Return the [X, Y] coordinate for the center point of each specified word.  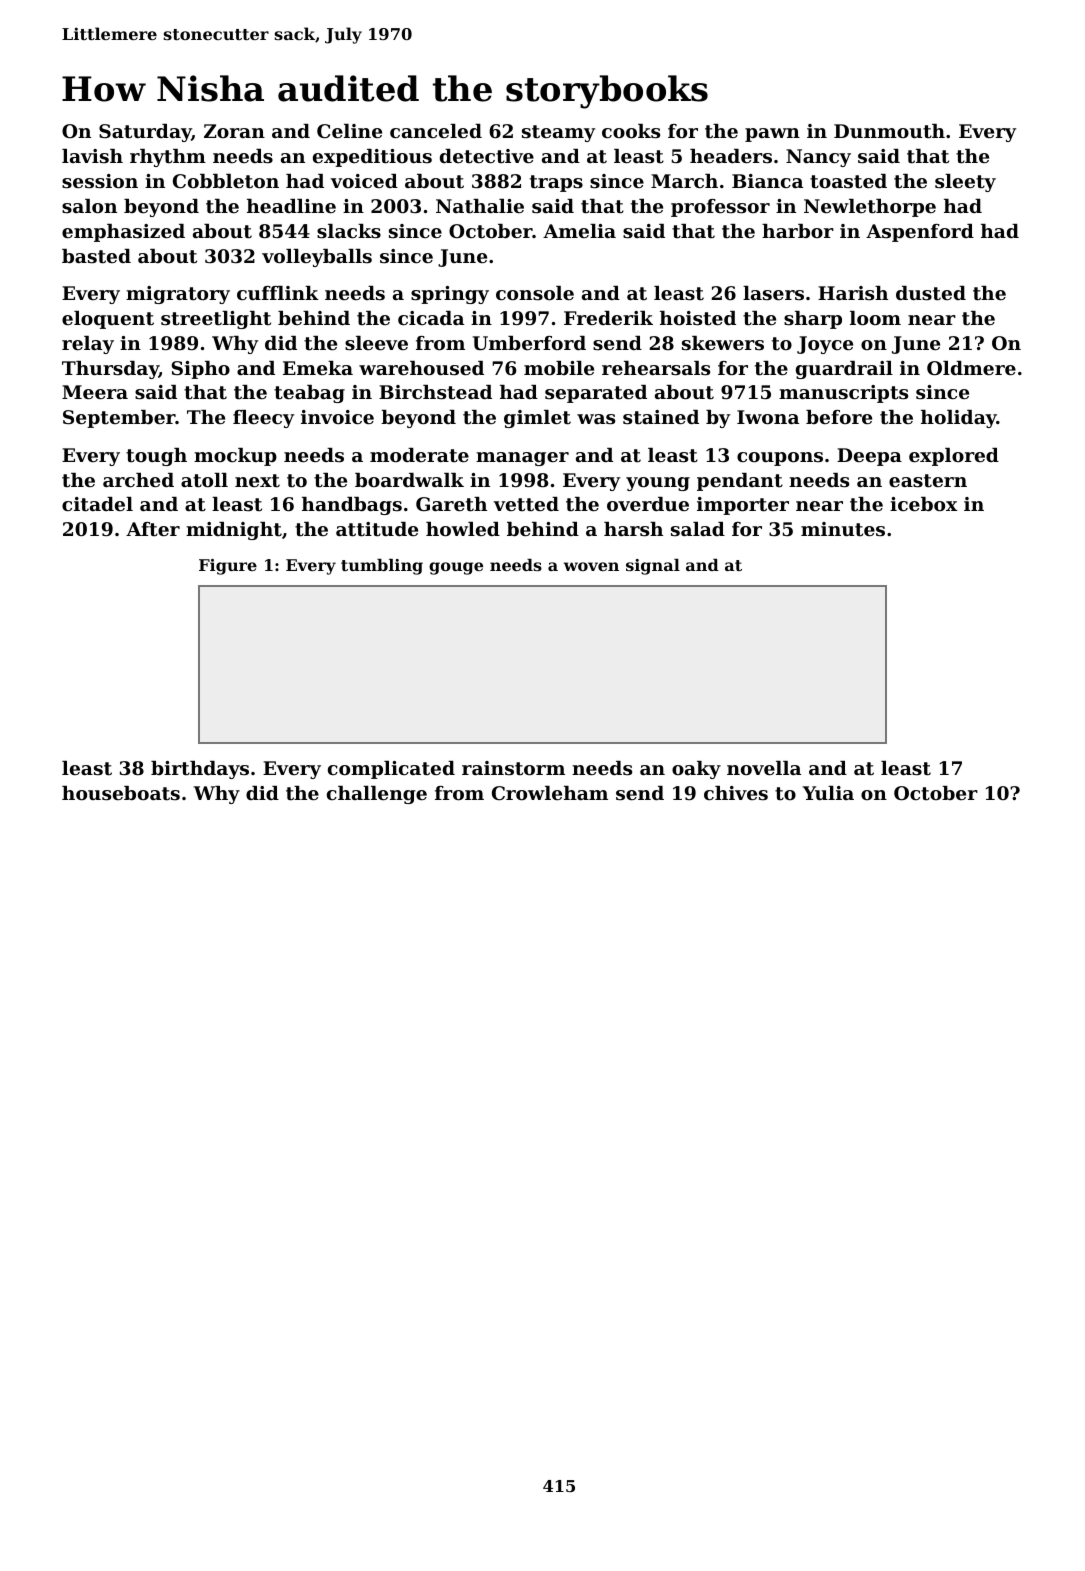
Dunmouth [889, 131]
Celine [349, 131]
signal [653, 567]
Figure [228, 567]
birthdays [200, 770]
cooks [631, 131]
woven [591, 566]
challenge [377, 795]
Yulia [828, 793]
